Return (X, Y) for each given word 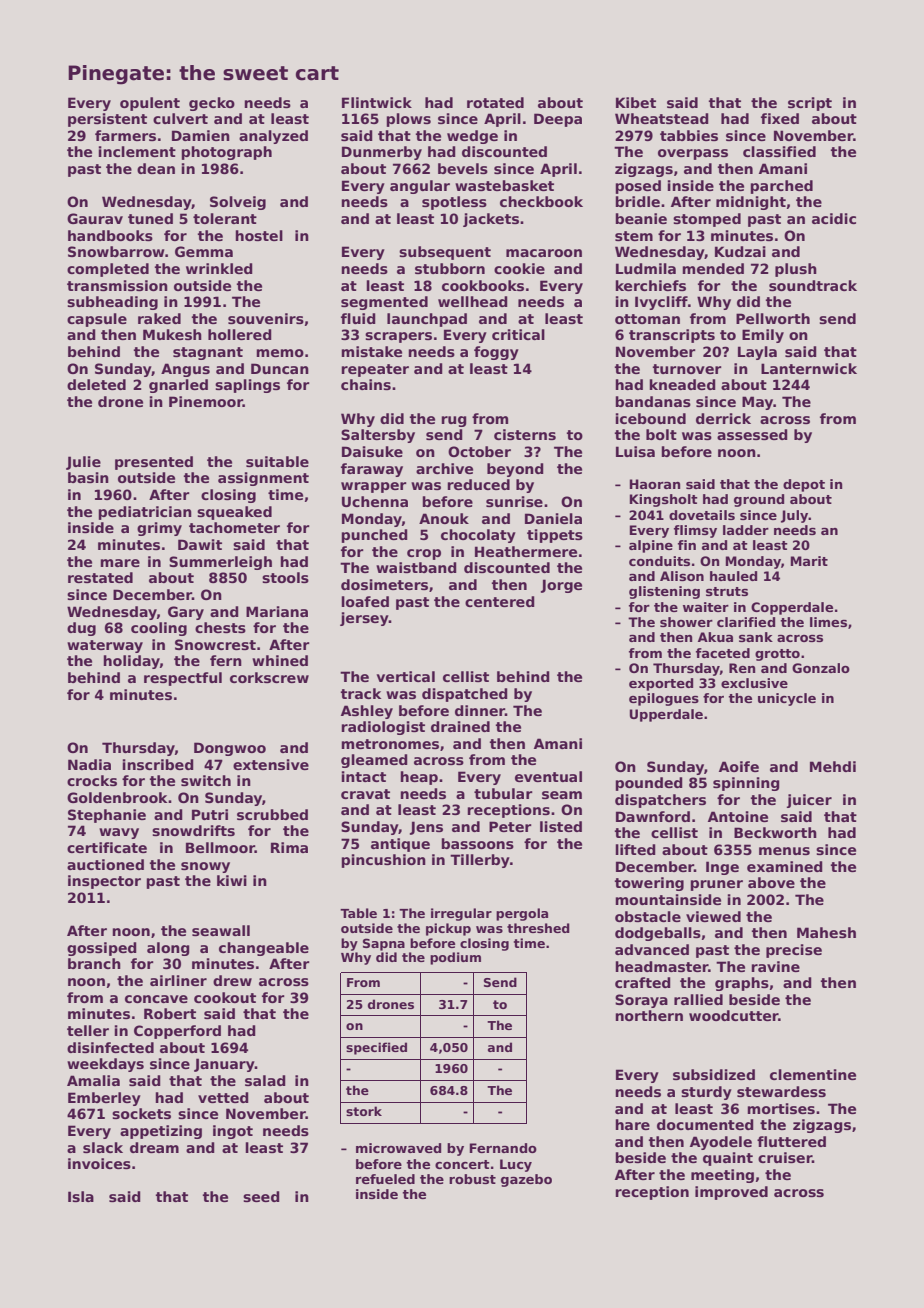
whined (280, 660)
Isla (81, 1196)
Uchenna (375, 501)
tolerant (225, 218)
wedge (472, 137)
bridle (637, 201)
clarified (746, 622)
